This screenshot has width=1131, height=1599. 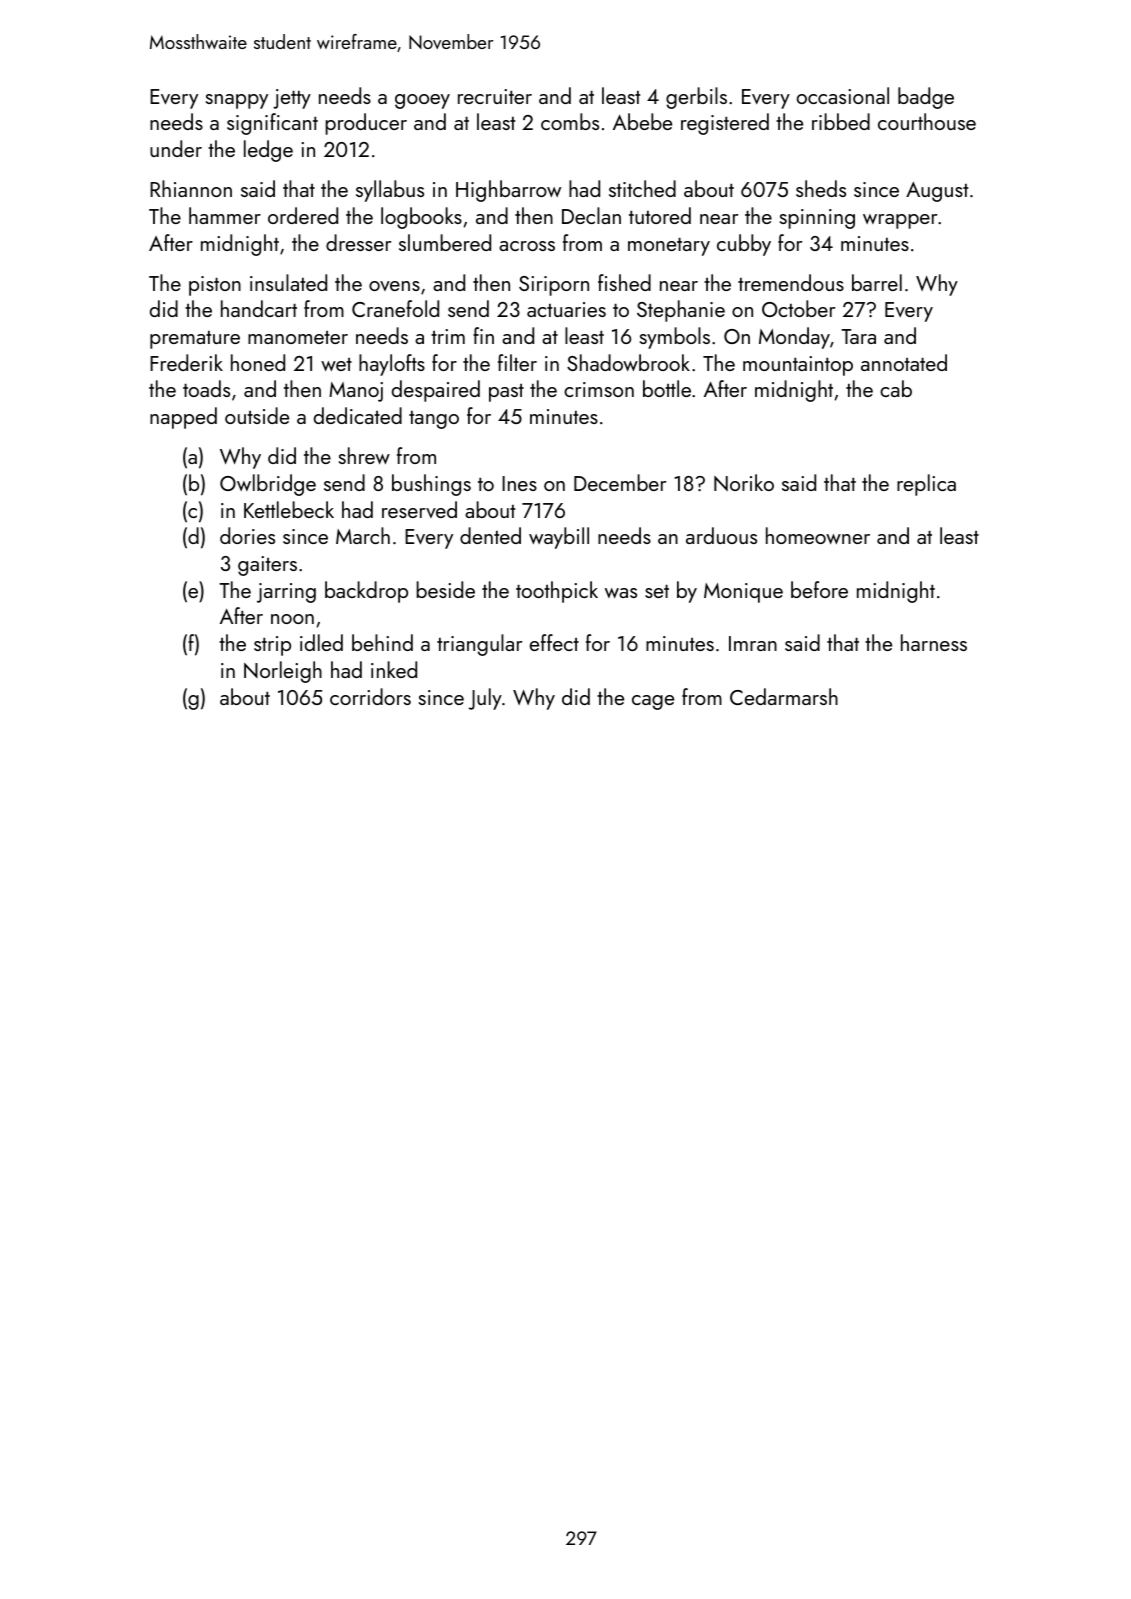 I want to click on idled, so click(x=321, y=642).
